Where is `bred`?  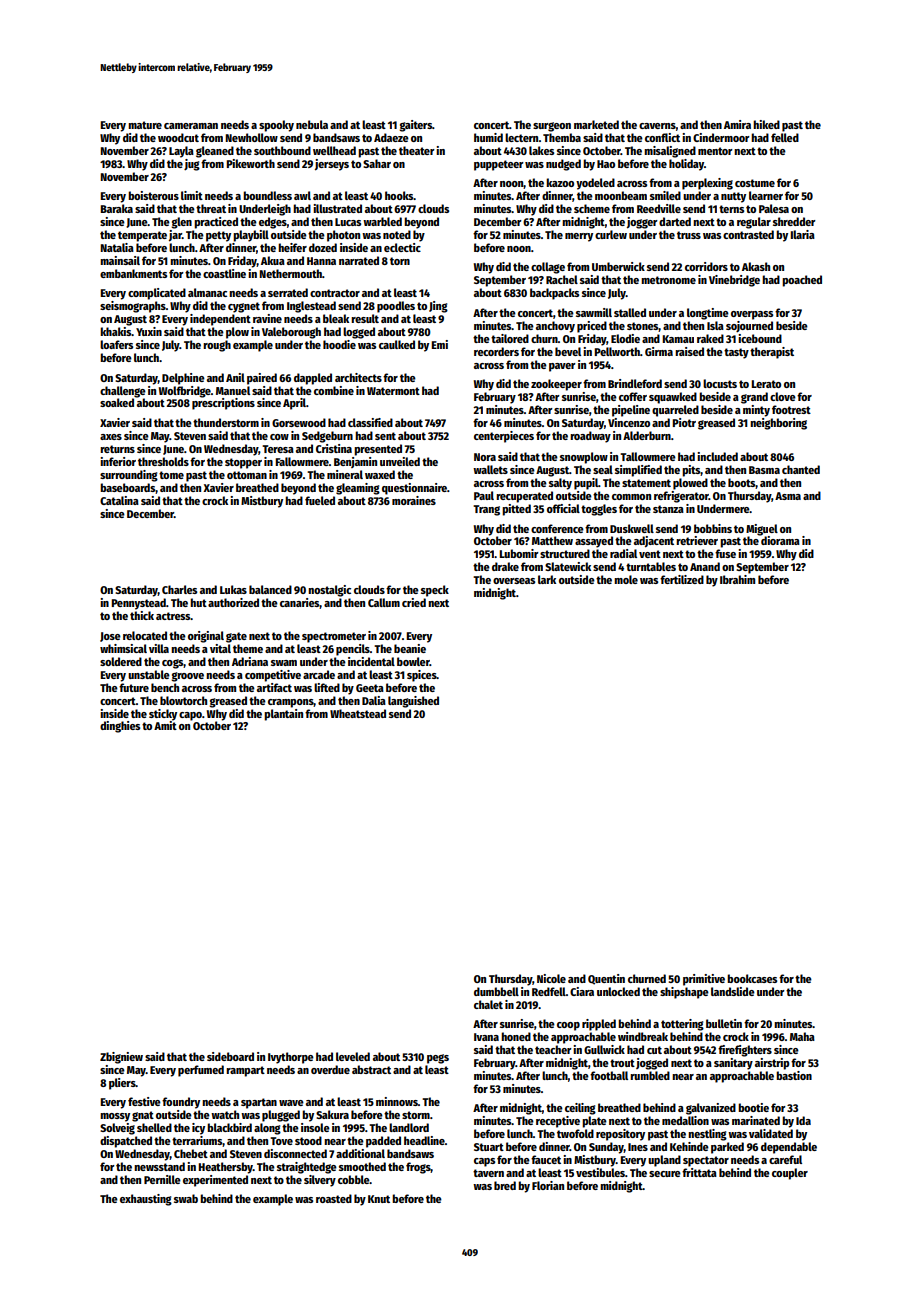 bred is located at coordinates (505, 1185).
